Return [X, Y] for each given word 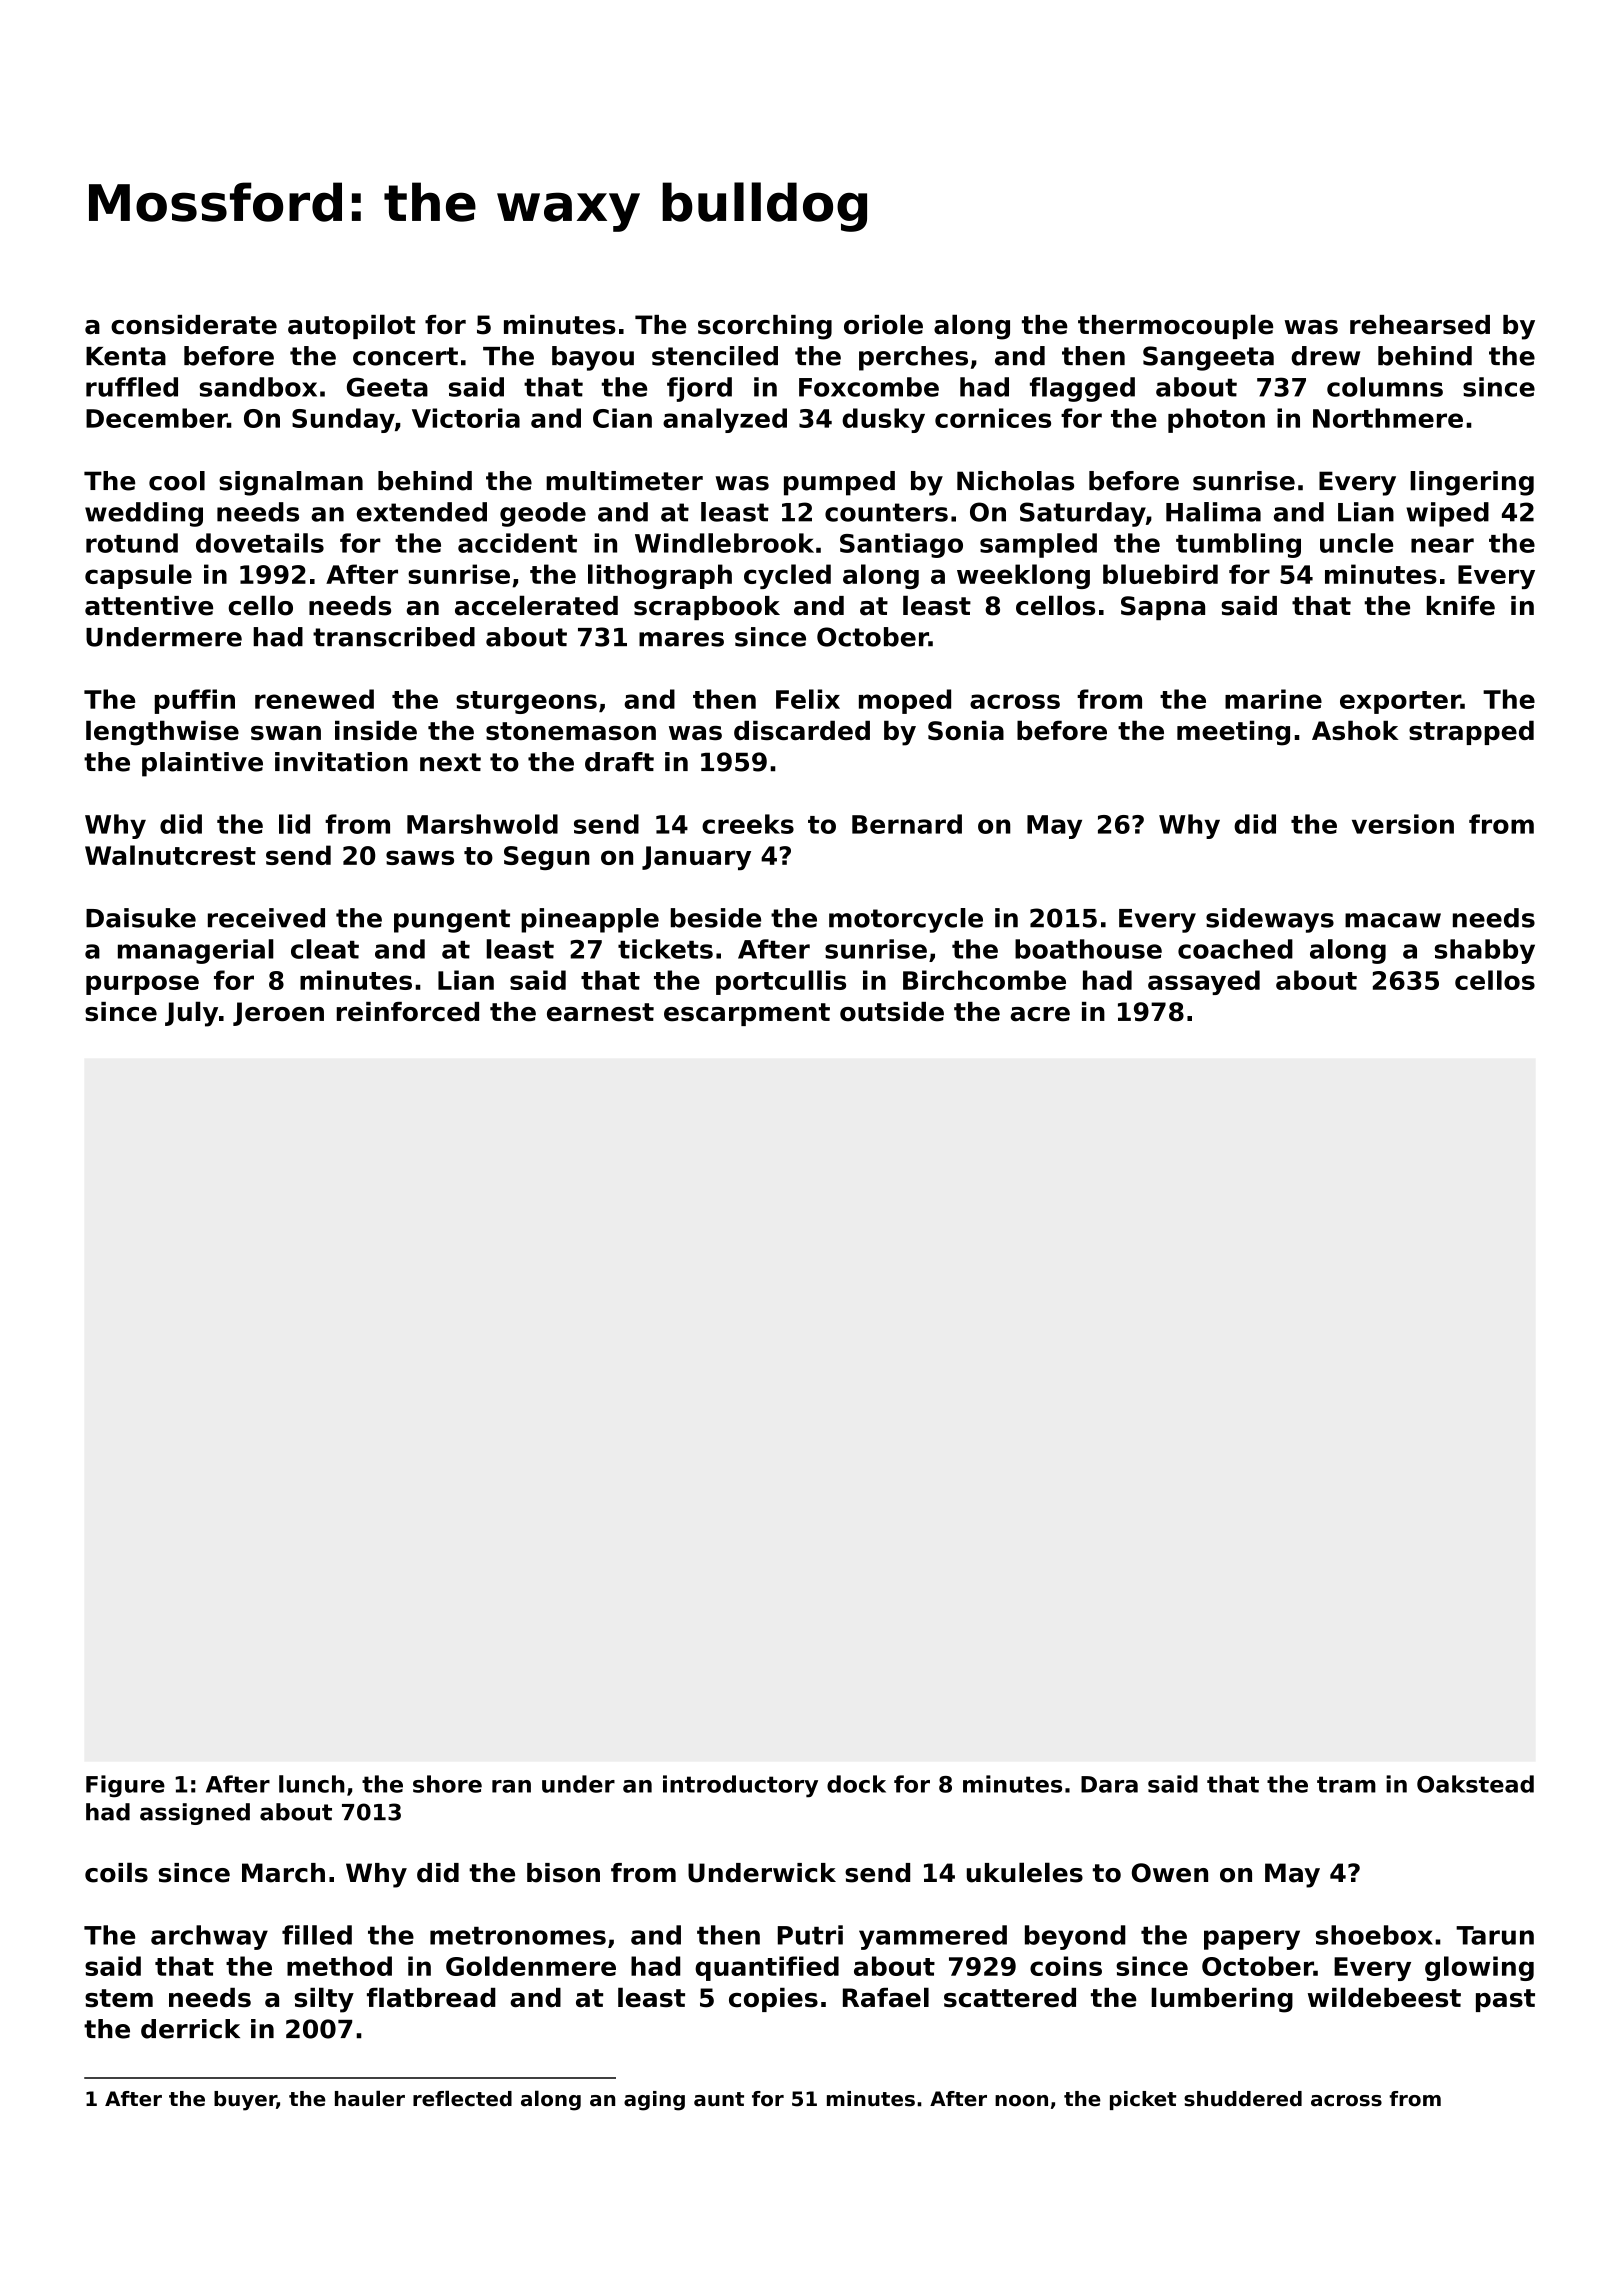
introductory [740, 1786]
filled [317, 1935]
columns [1385, 387]
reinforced [408, 1012]
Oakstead [1475, 1784]
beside [716, 918]
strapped [1471, 733]
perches [913, 358]
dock [856, 1784]
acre [1040, 1014]
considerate [194, 325]
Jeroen [278, 1014]
